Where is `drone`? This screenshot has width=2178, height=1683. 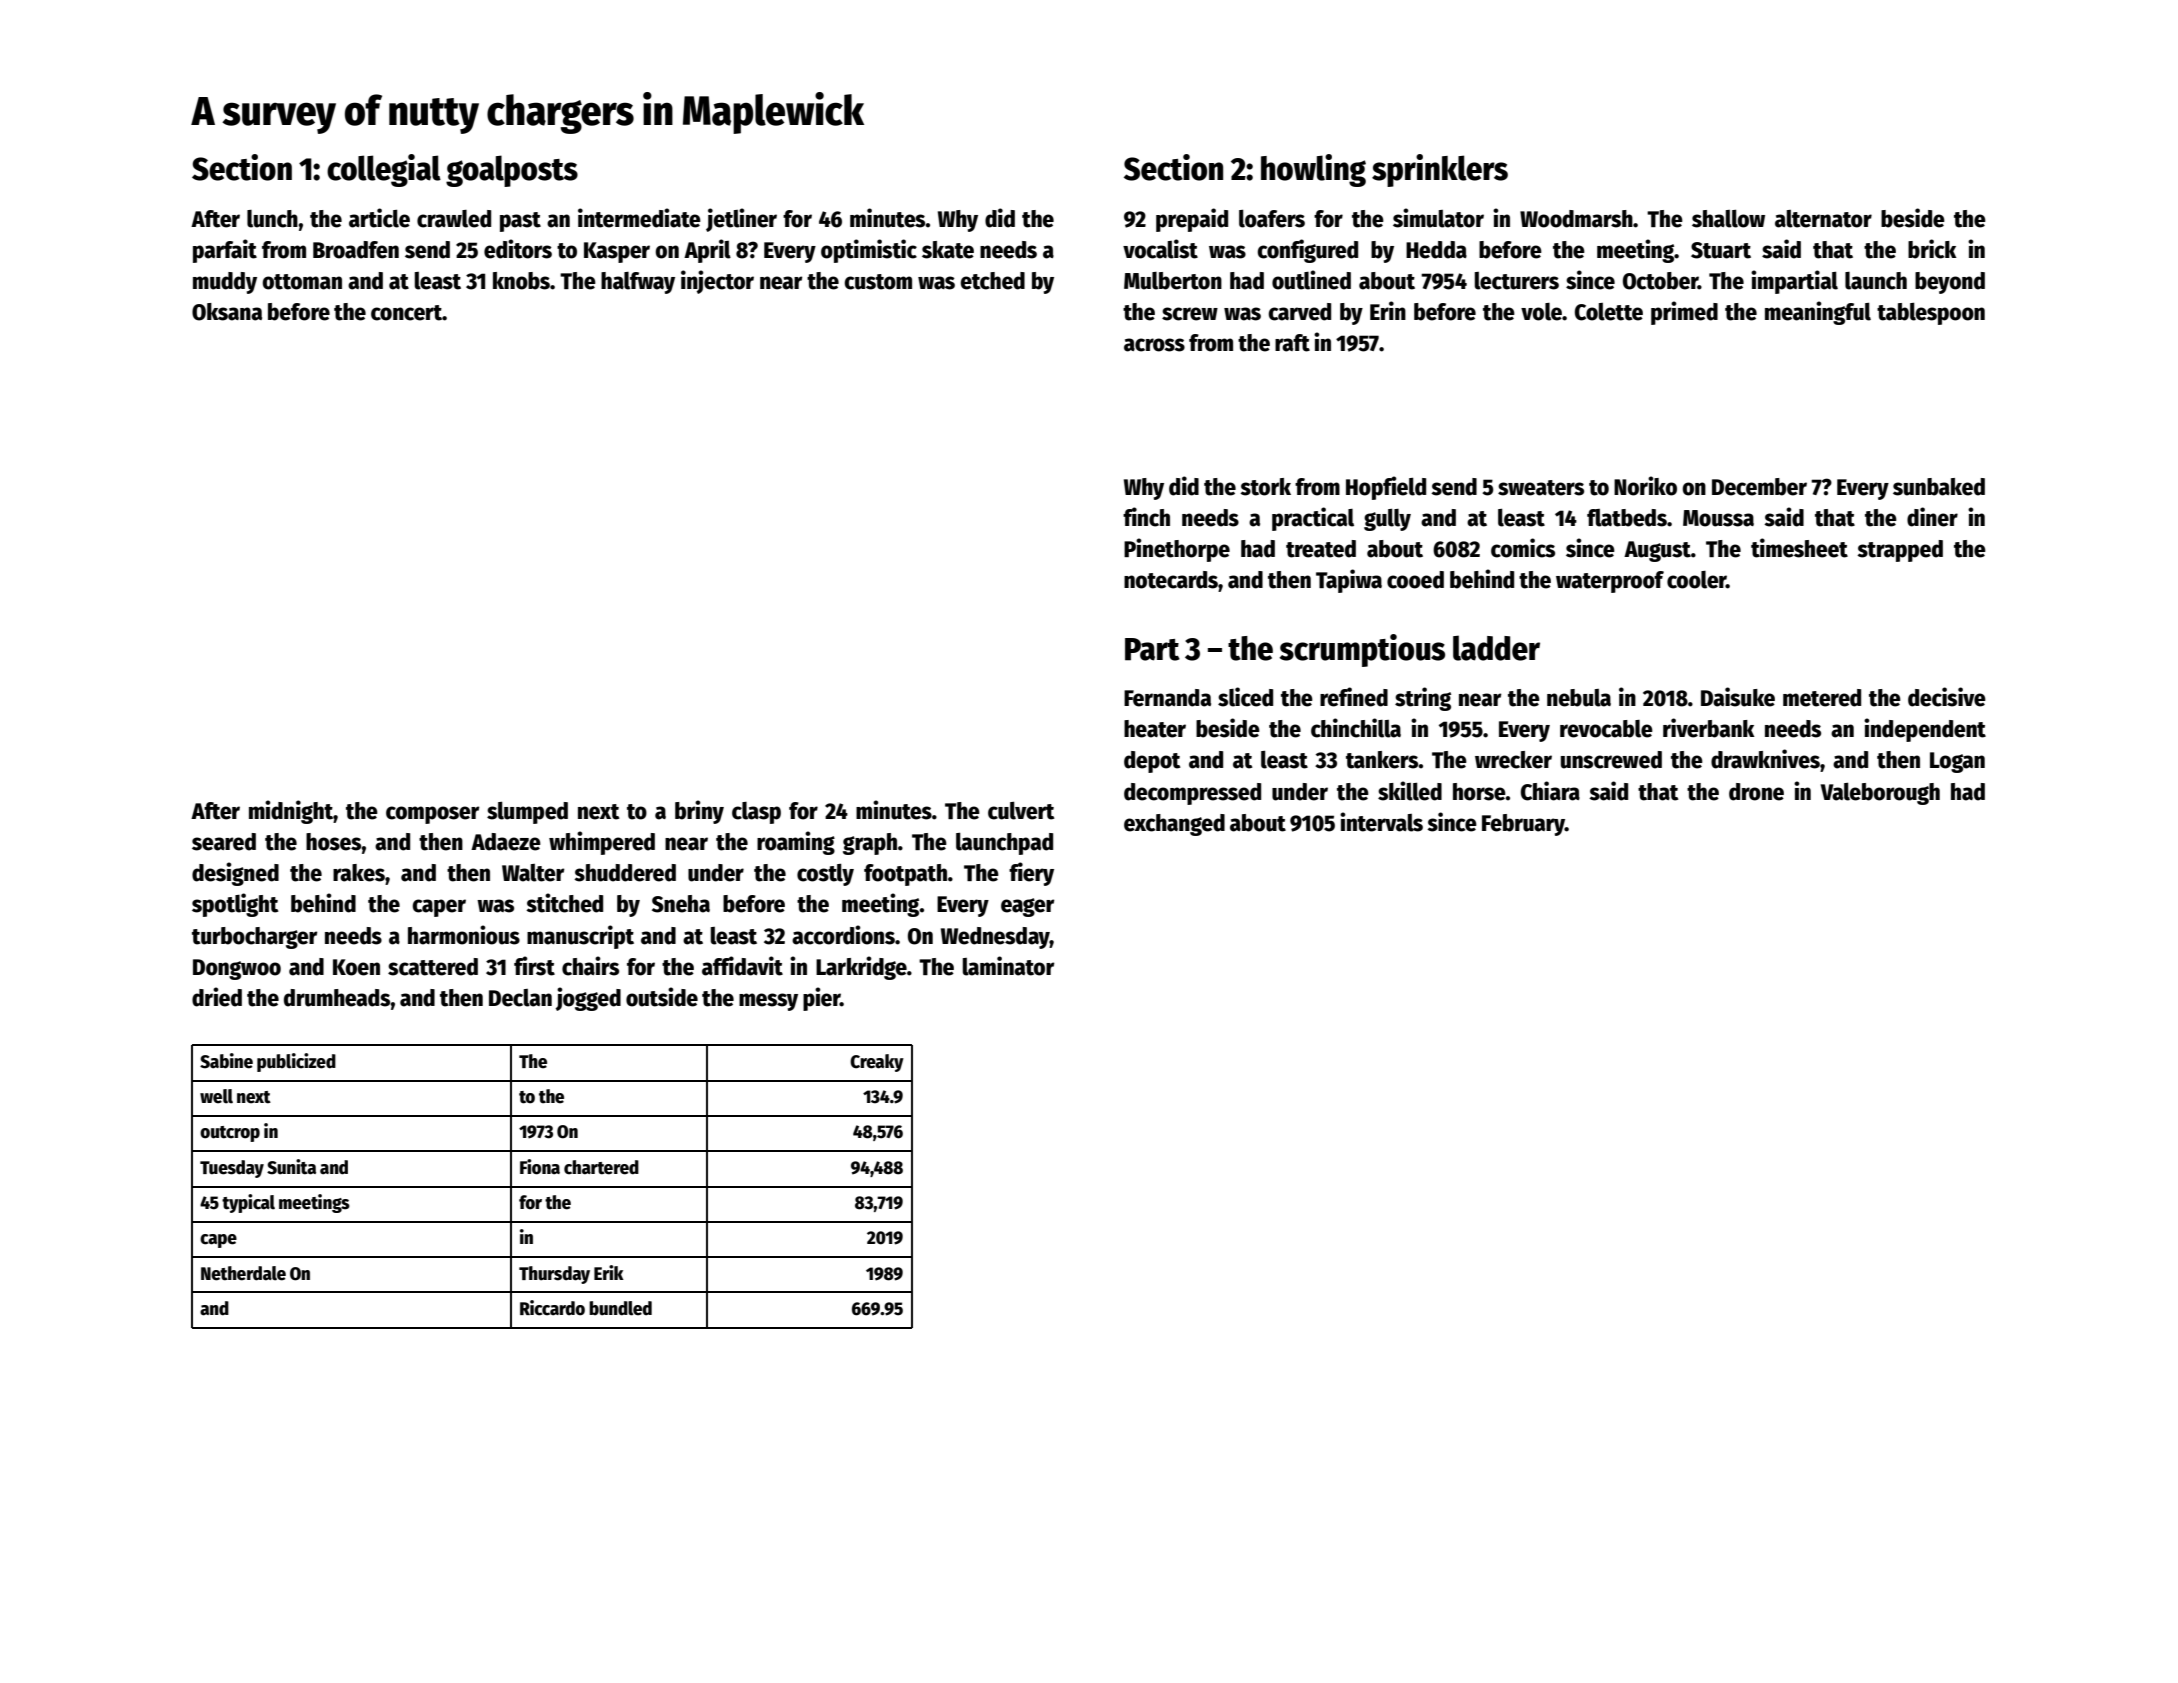
drone is located at coordinates (1756, 792).
